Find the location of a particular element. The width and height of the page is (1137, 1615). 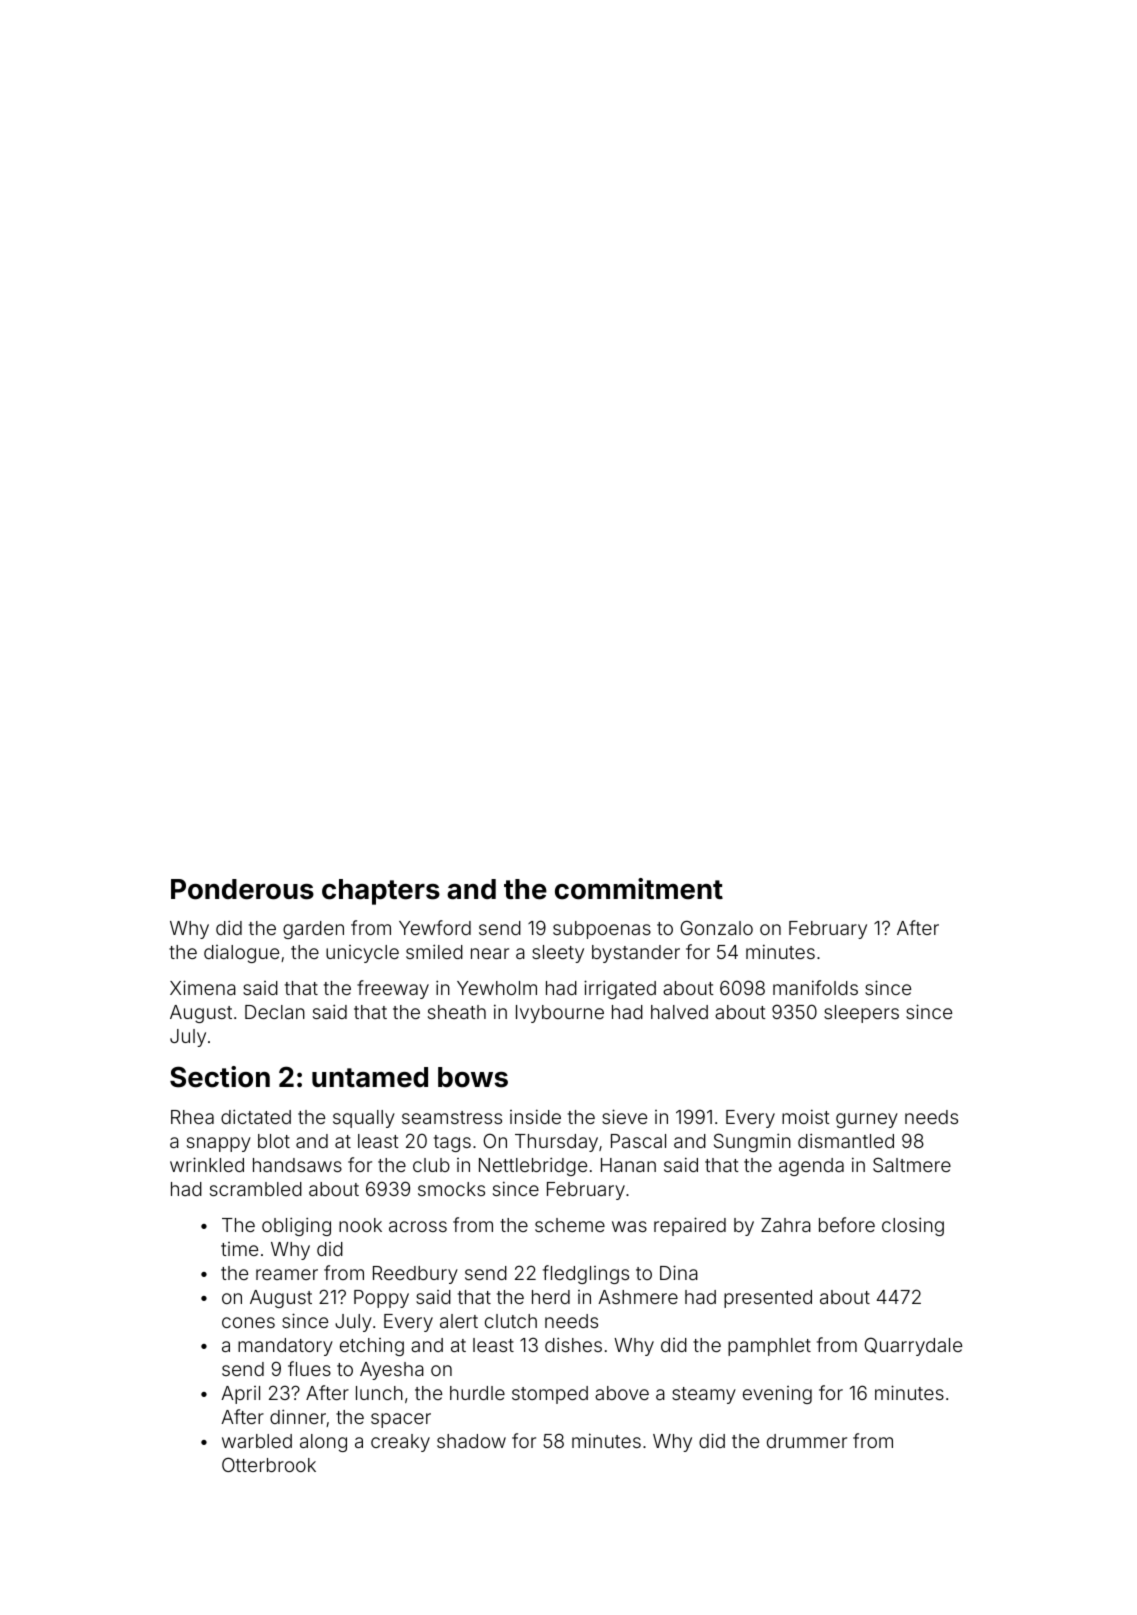

reamer is located at coordinates (287, 1274).
